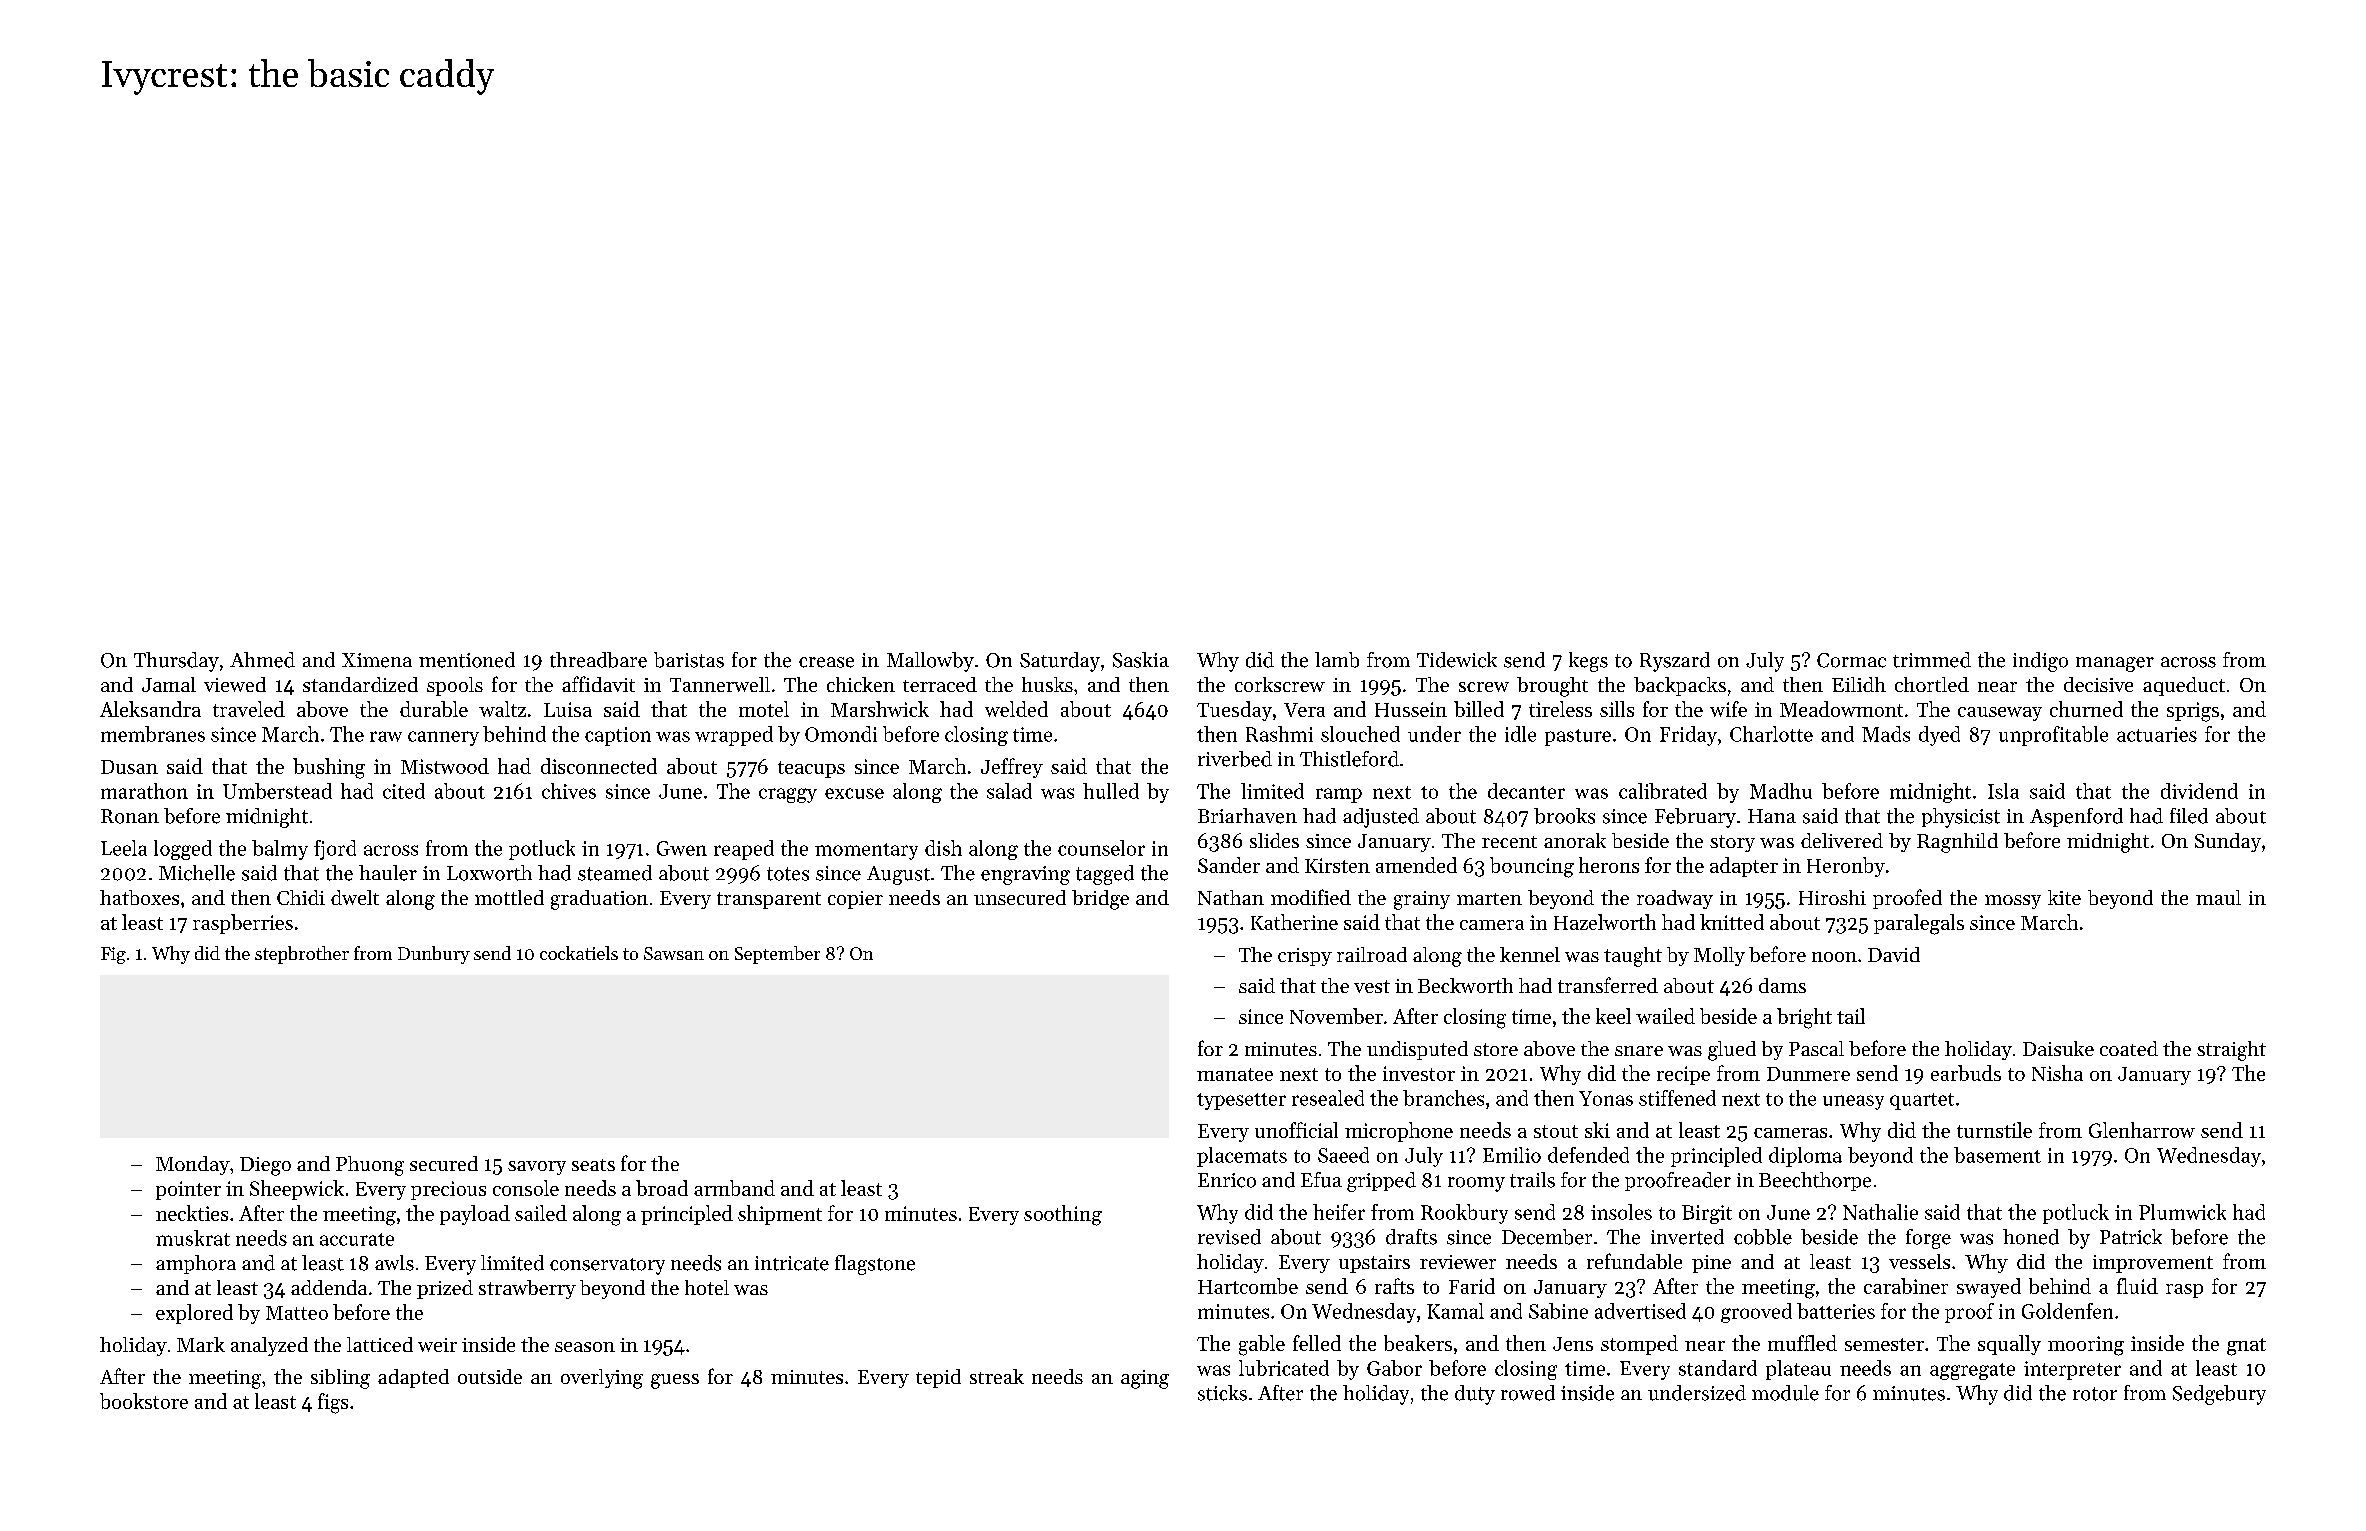  Describe the element at coordinates (329, 768) in the document. I see `bushing` at that location.
